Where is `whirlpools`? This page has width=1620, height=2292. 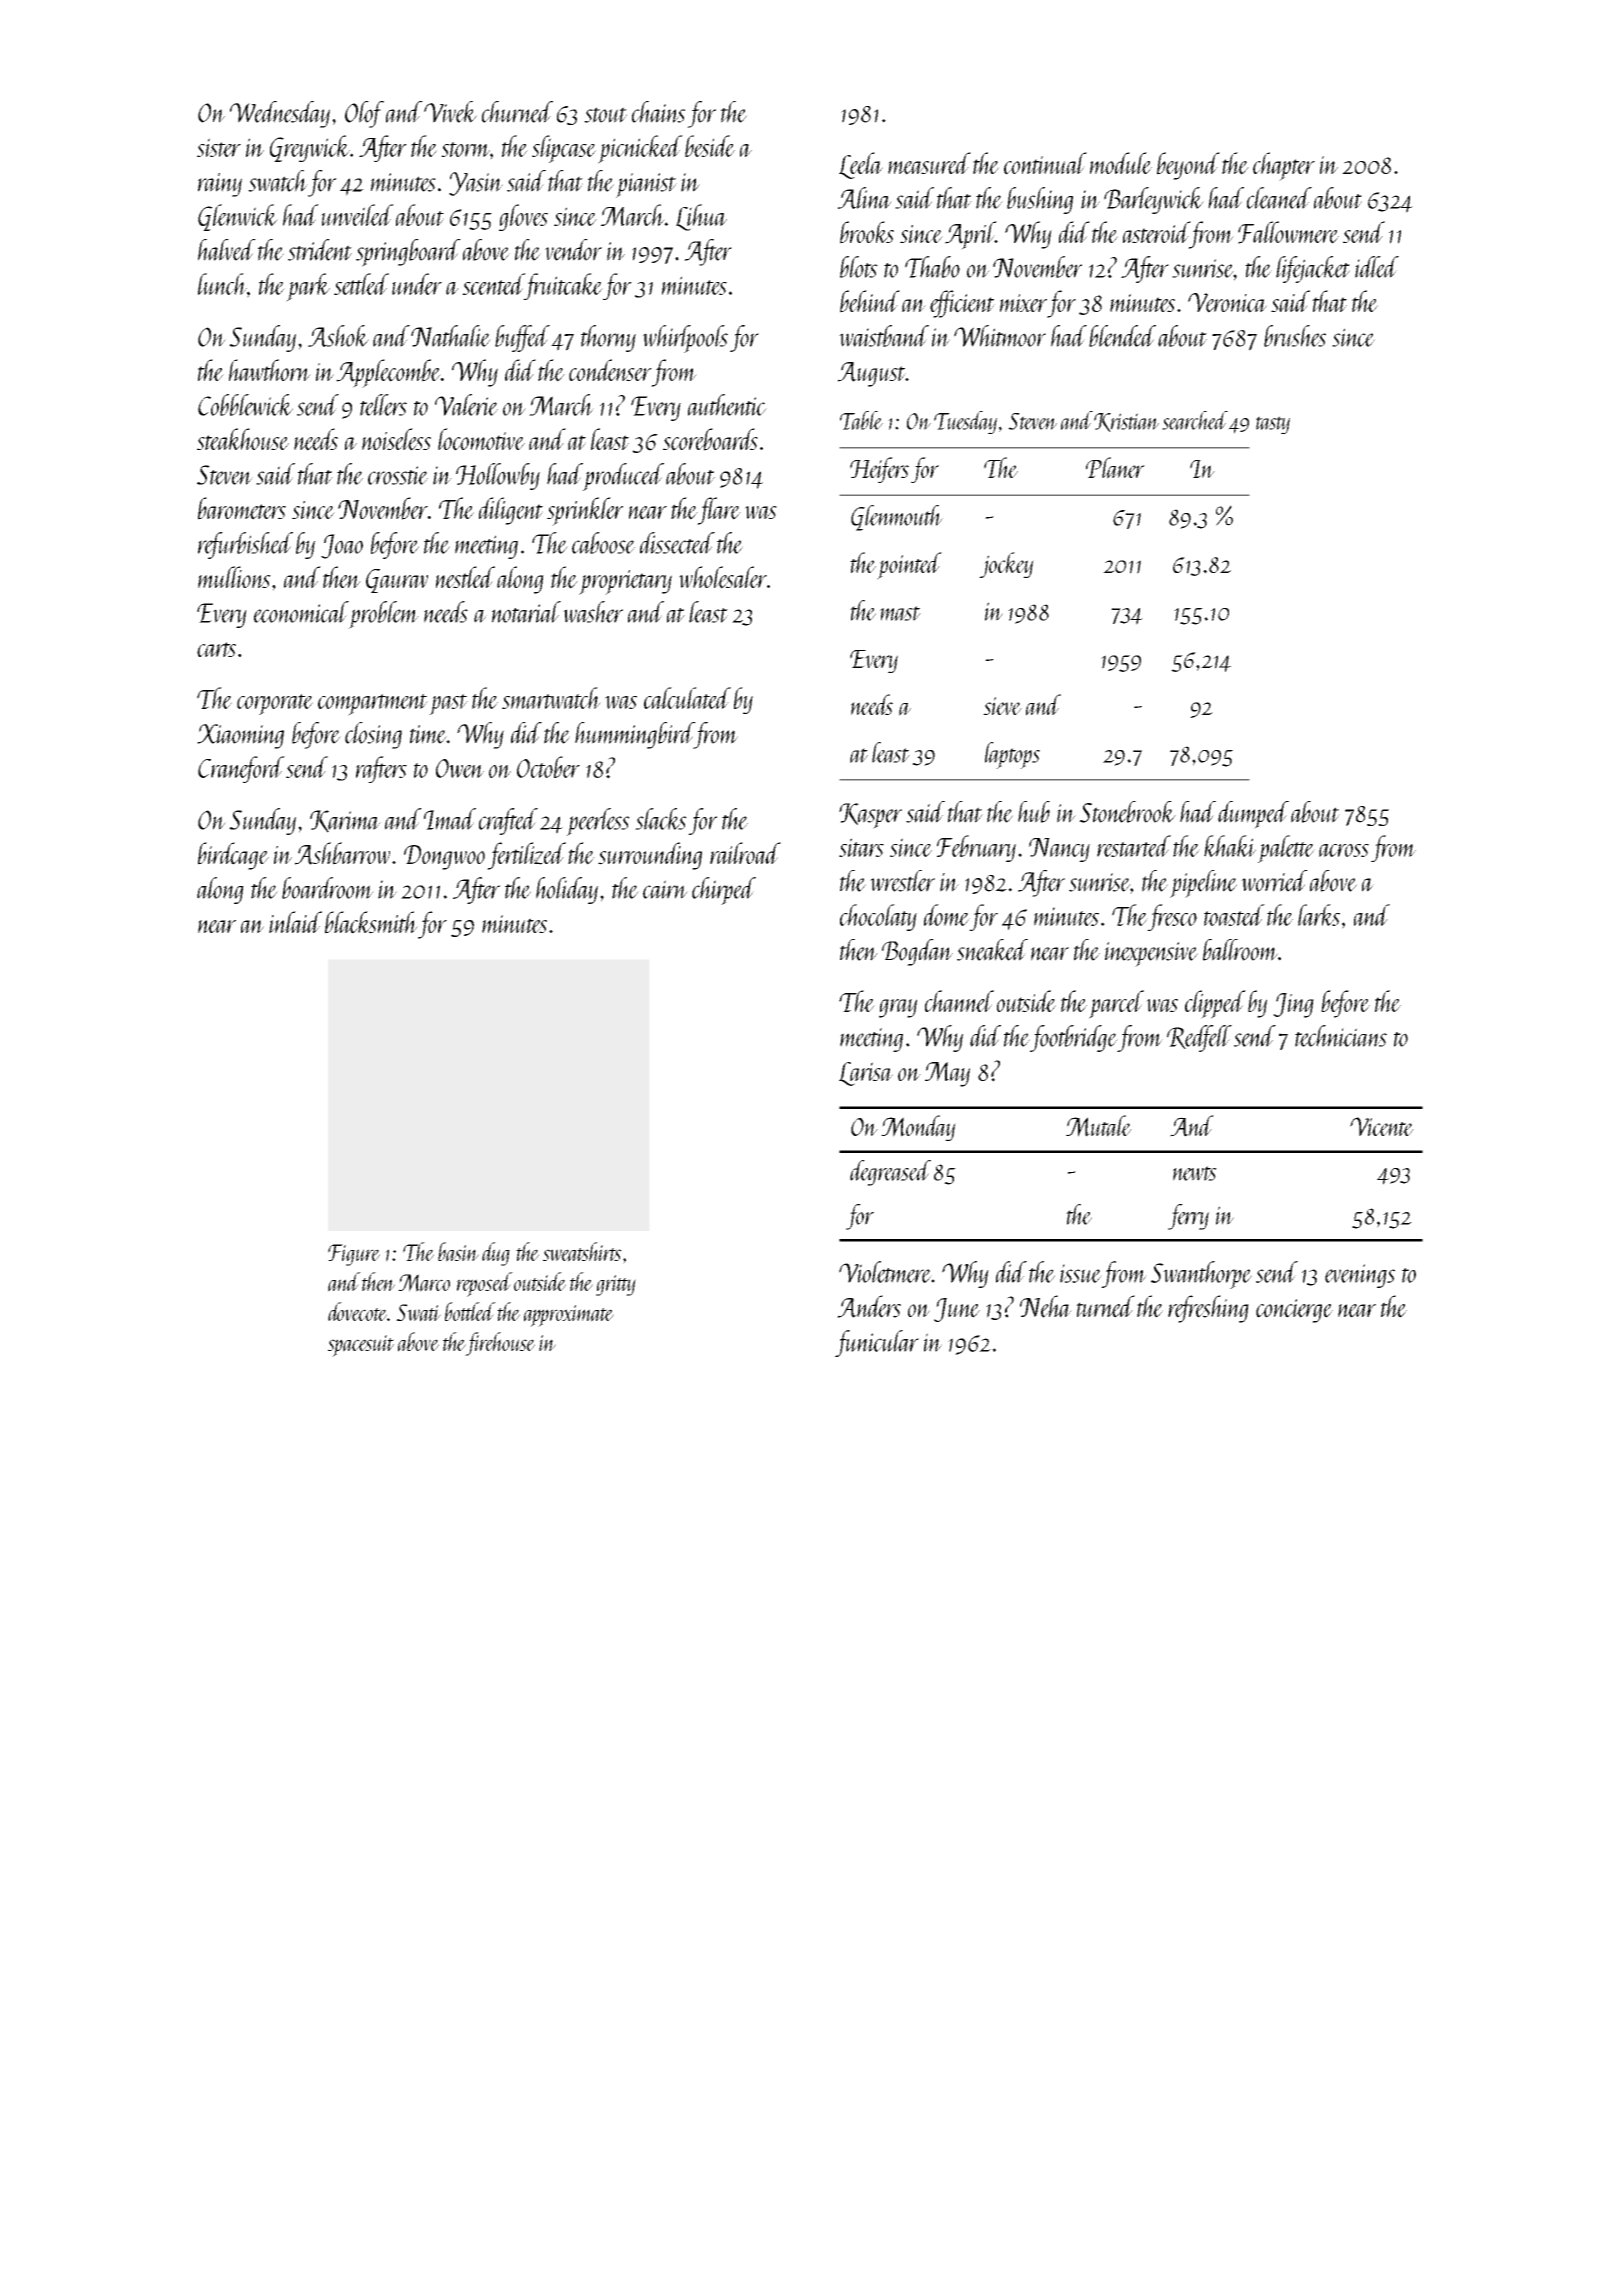
whirlpools is located at coordinates (685, 339).
